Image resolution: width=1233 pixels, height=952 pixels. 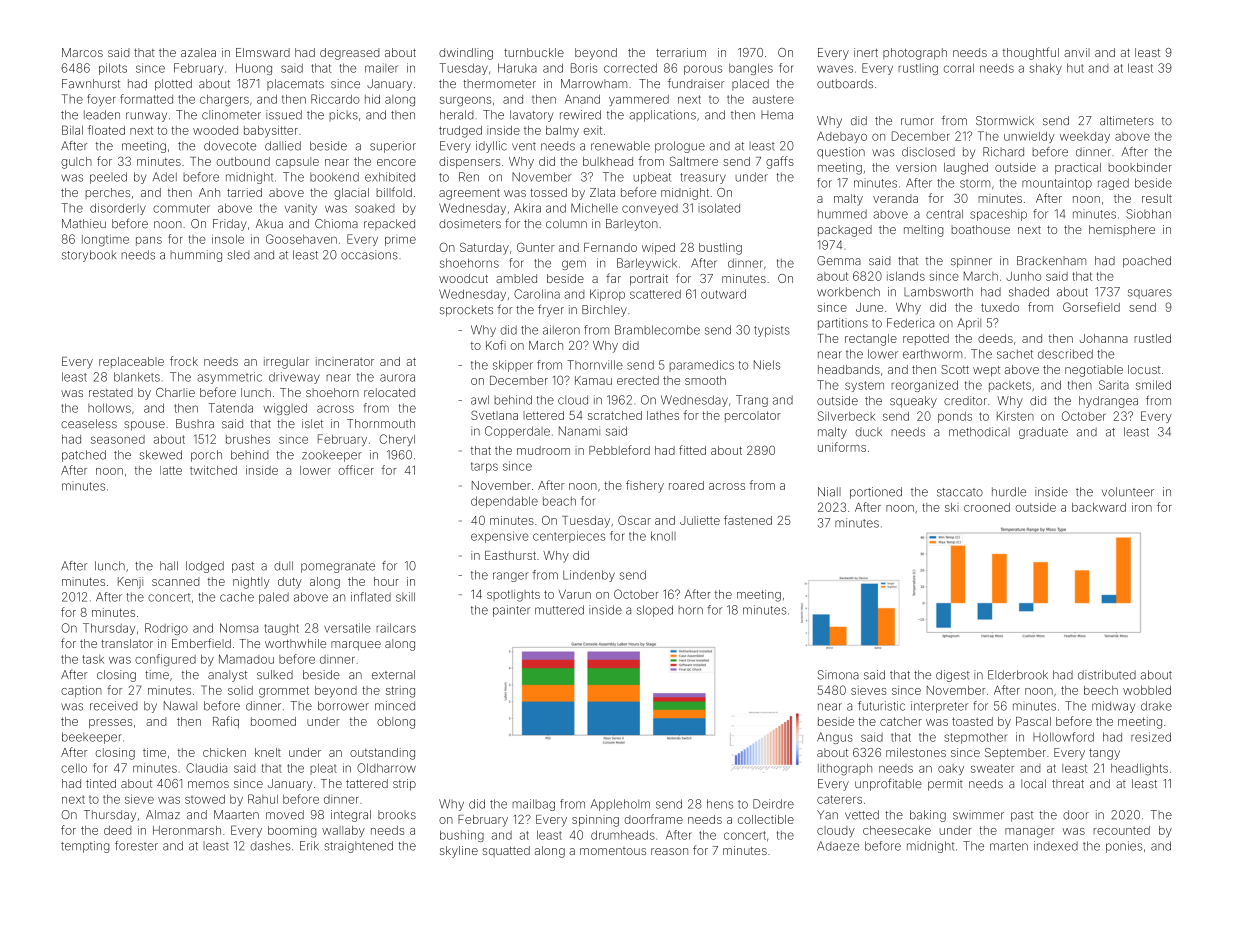 I want to click on Elmsward, so click(x=263, y=52).
